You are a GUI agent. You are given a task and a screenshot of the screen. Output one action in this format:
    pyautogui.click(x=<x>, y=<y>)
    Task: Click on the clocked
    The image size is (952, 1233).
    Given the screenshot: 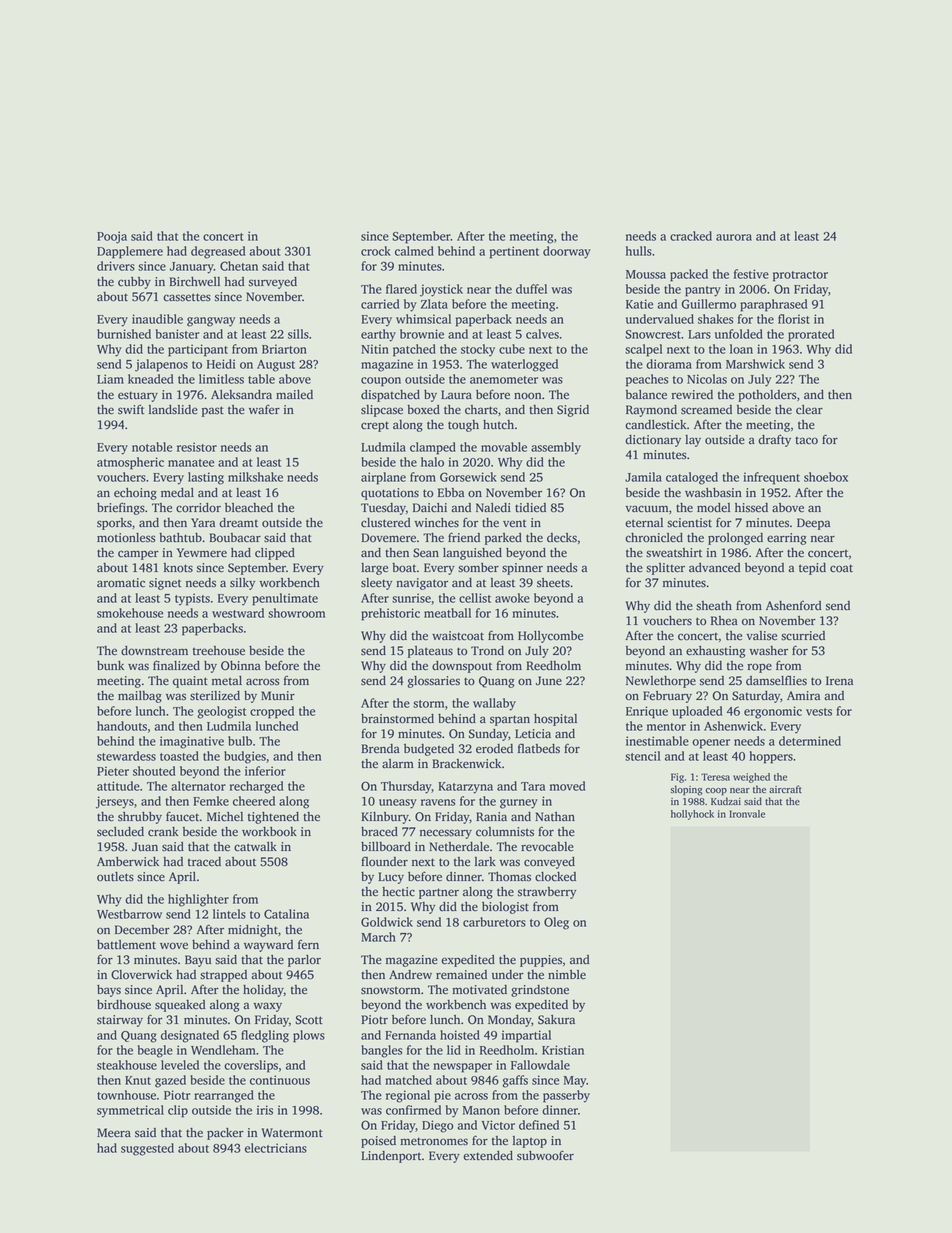 What is the action you would take?
    pyautogui.click(x=555, y=877)
